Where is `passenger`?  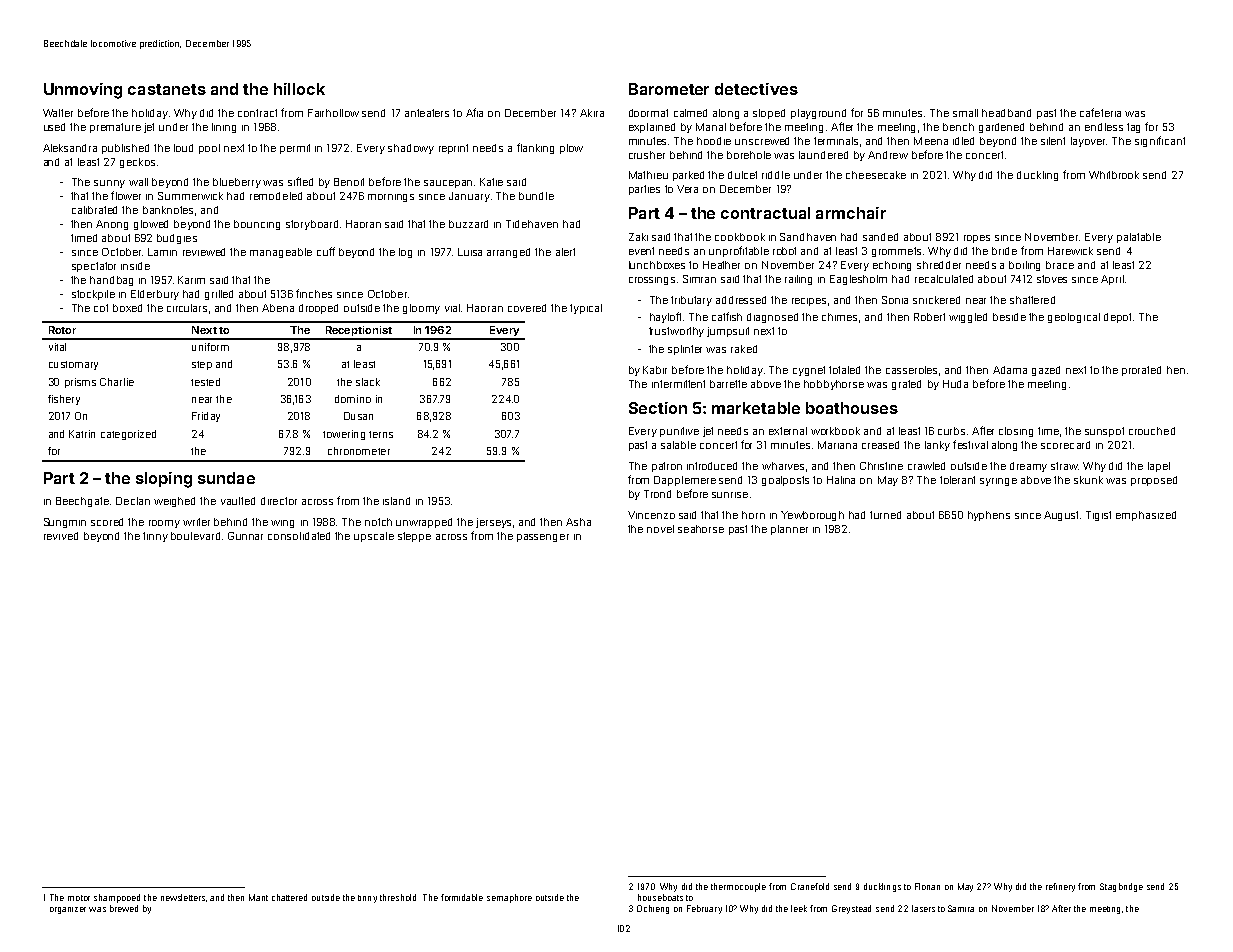
passenger is located at coordinates (543, 538).
